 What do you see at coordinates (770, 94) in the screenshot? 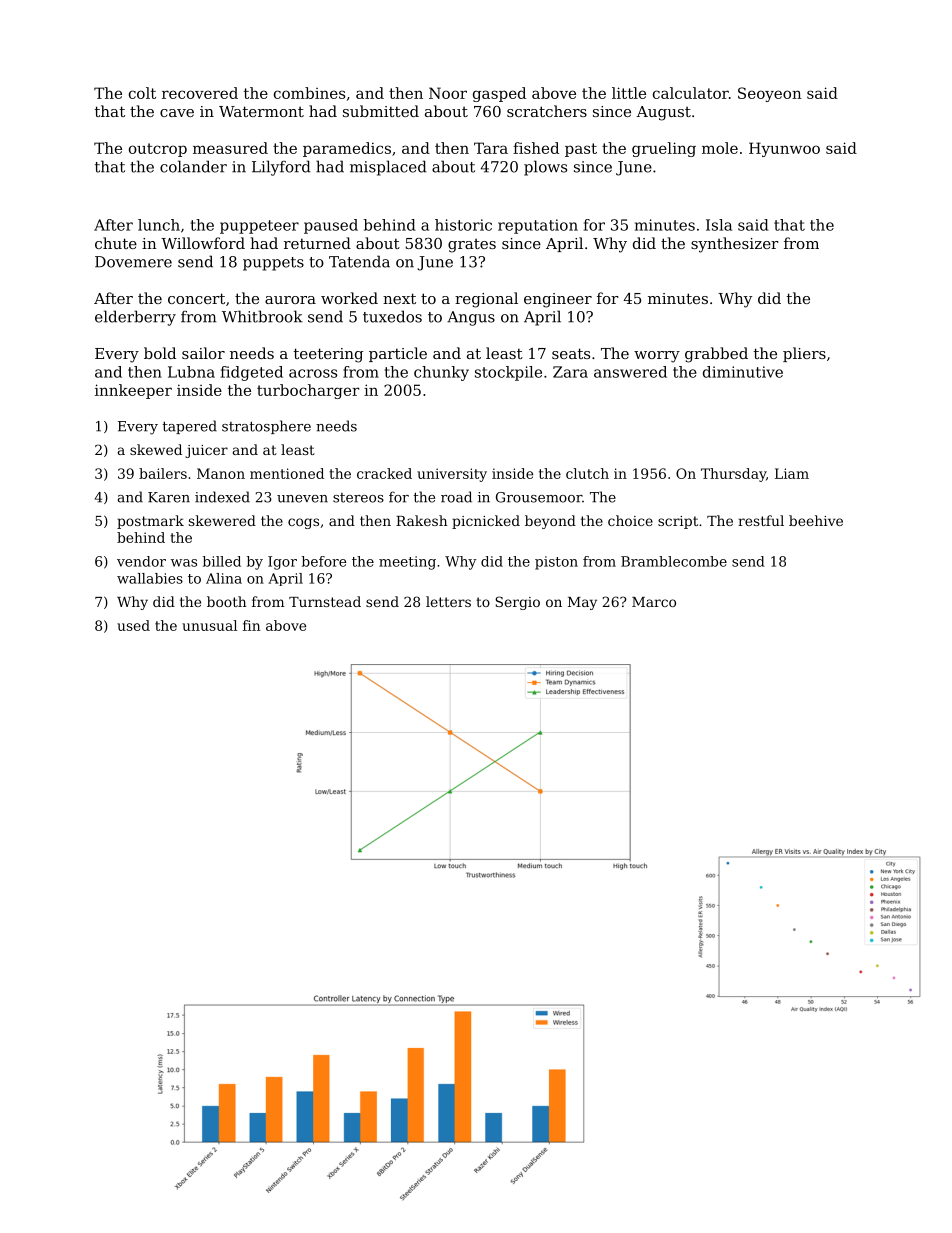
I see `Seoyeon` at bounding box center [770, 94].
